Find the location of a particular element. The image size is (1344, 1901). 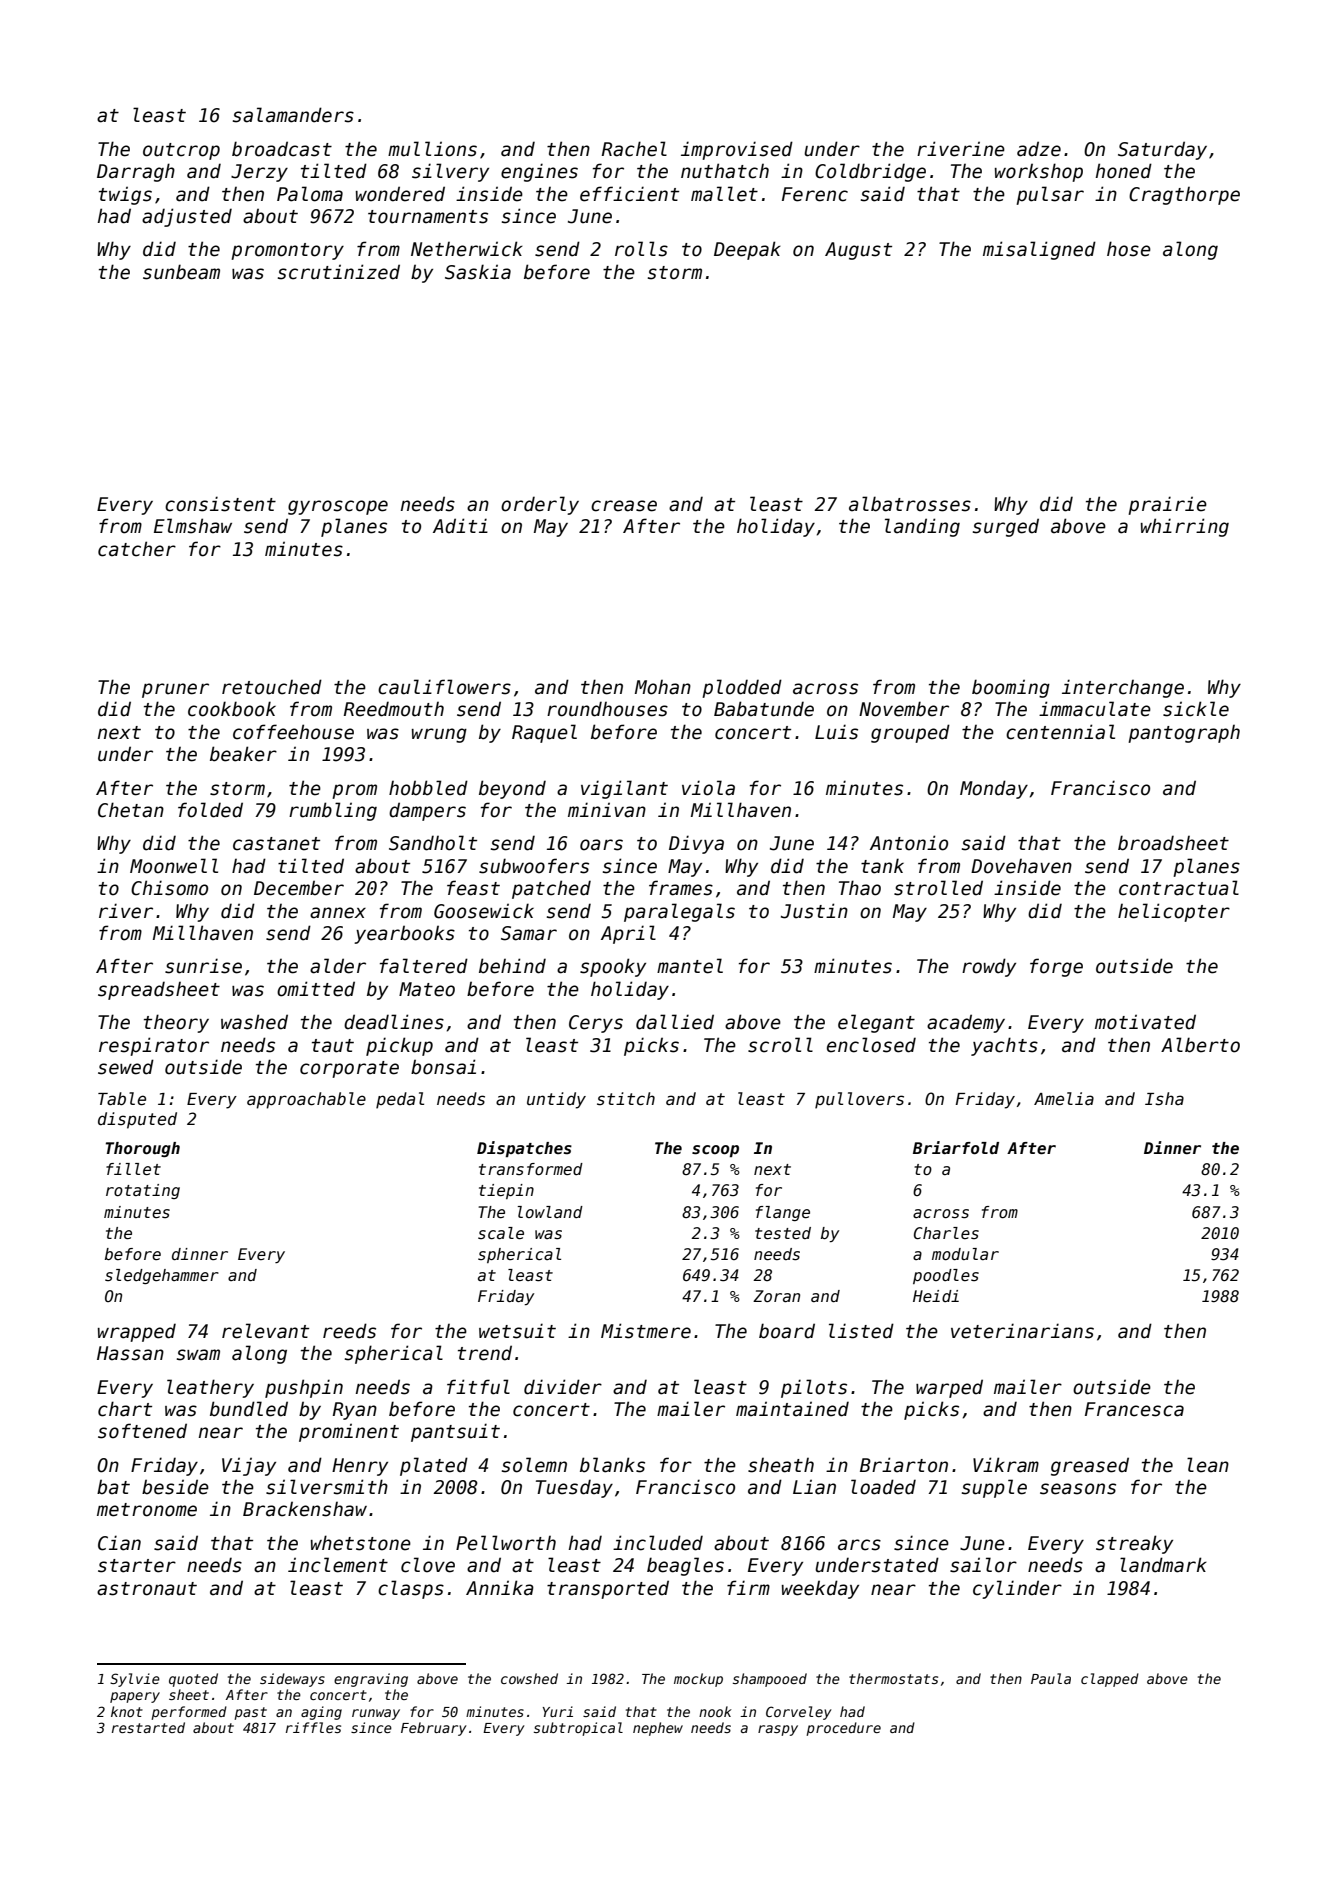

viola is located at coordinates (708, 788).
